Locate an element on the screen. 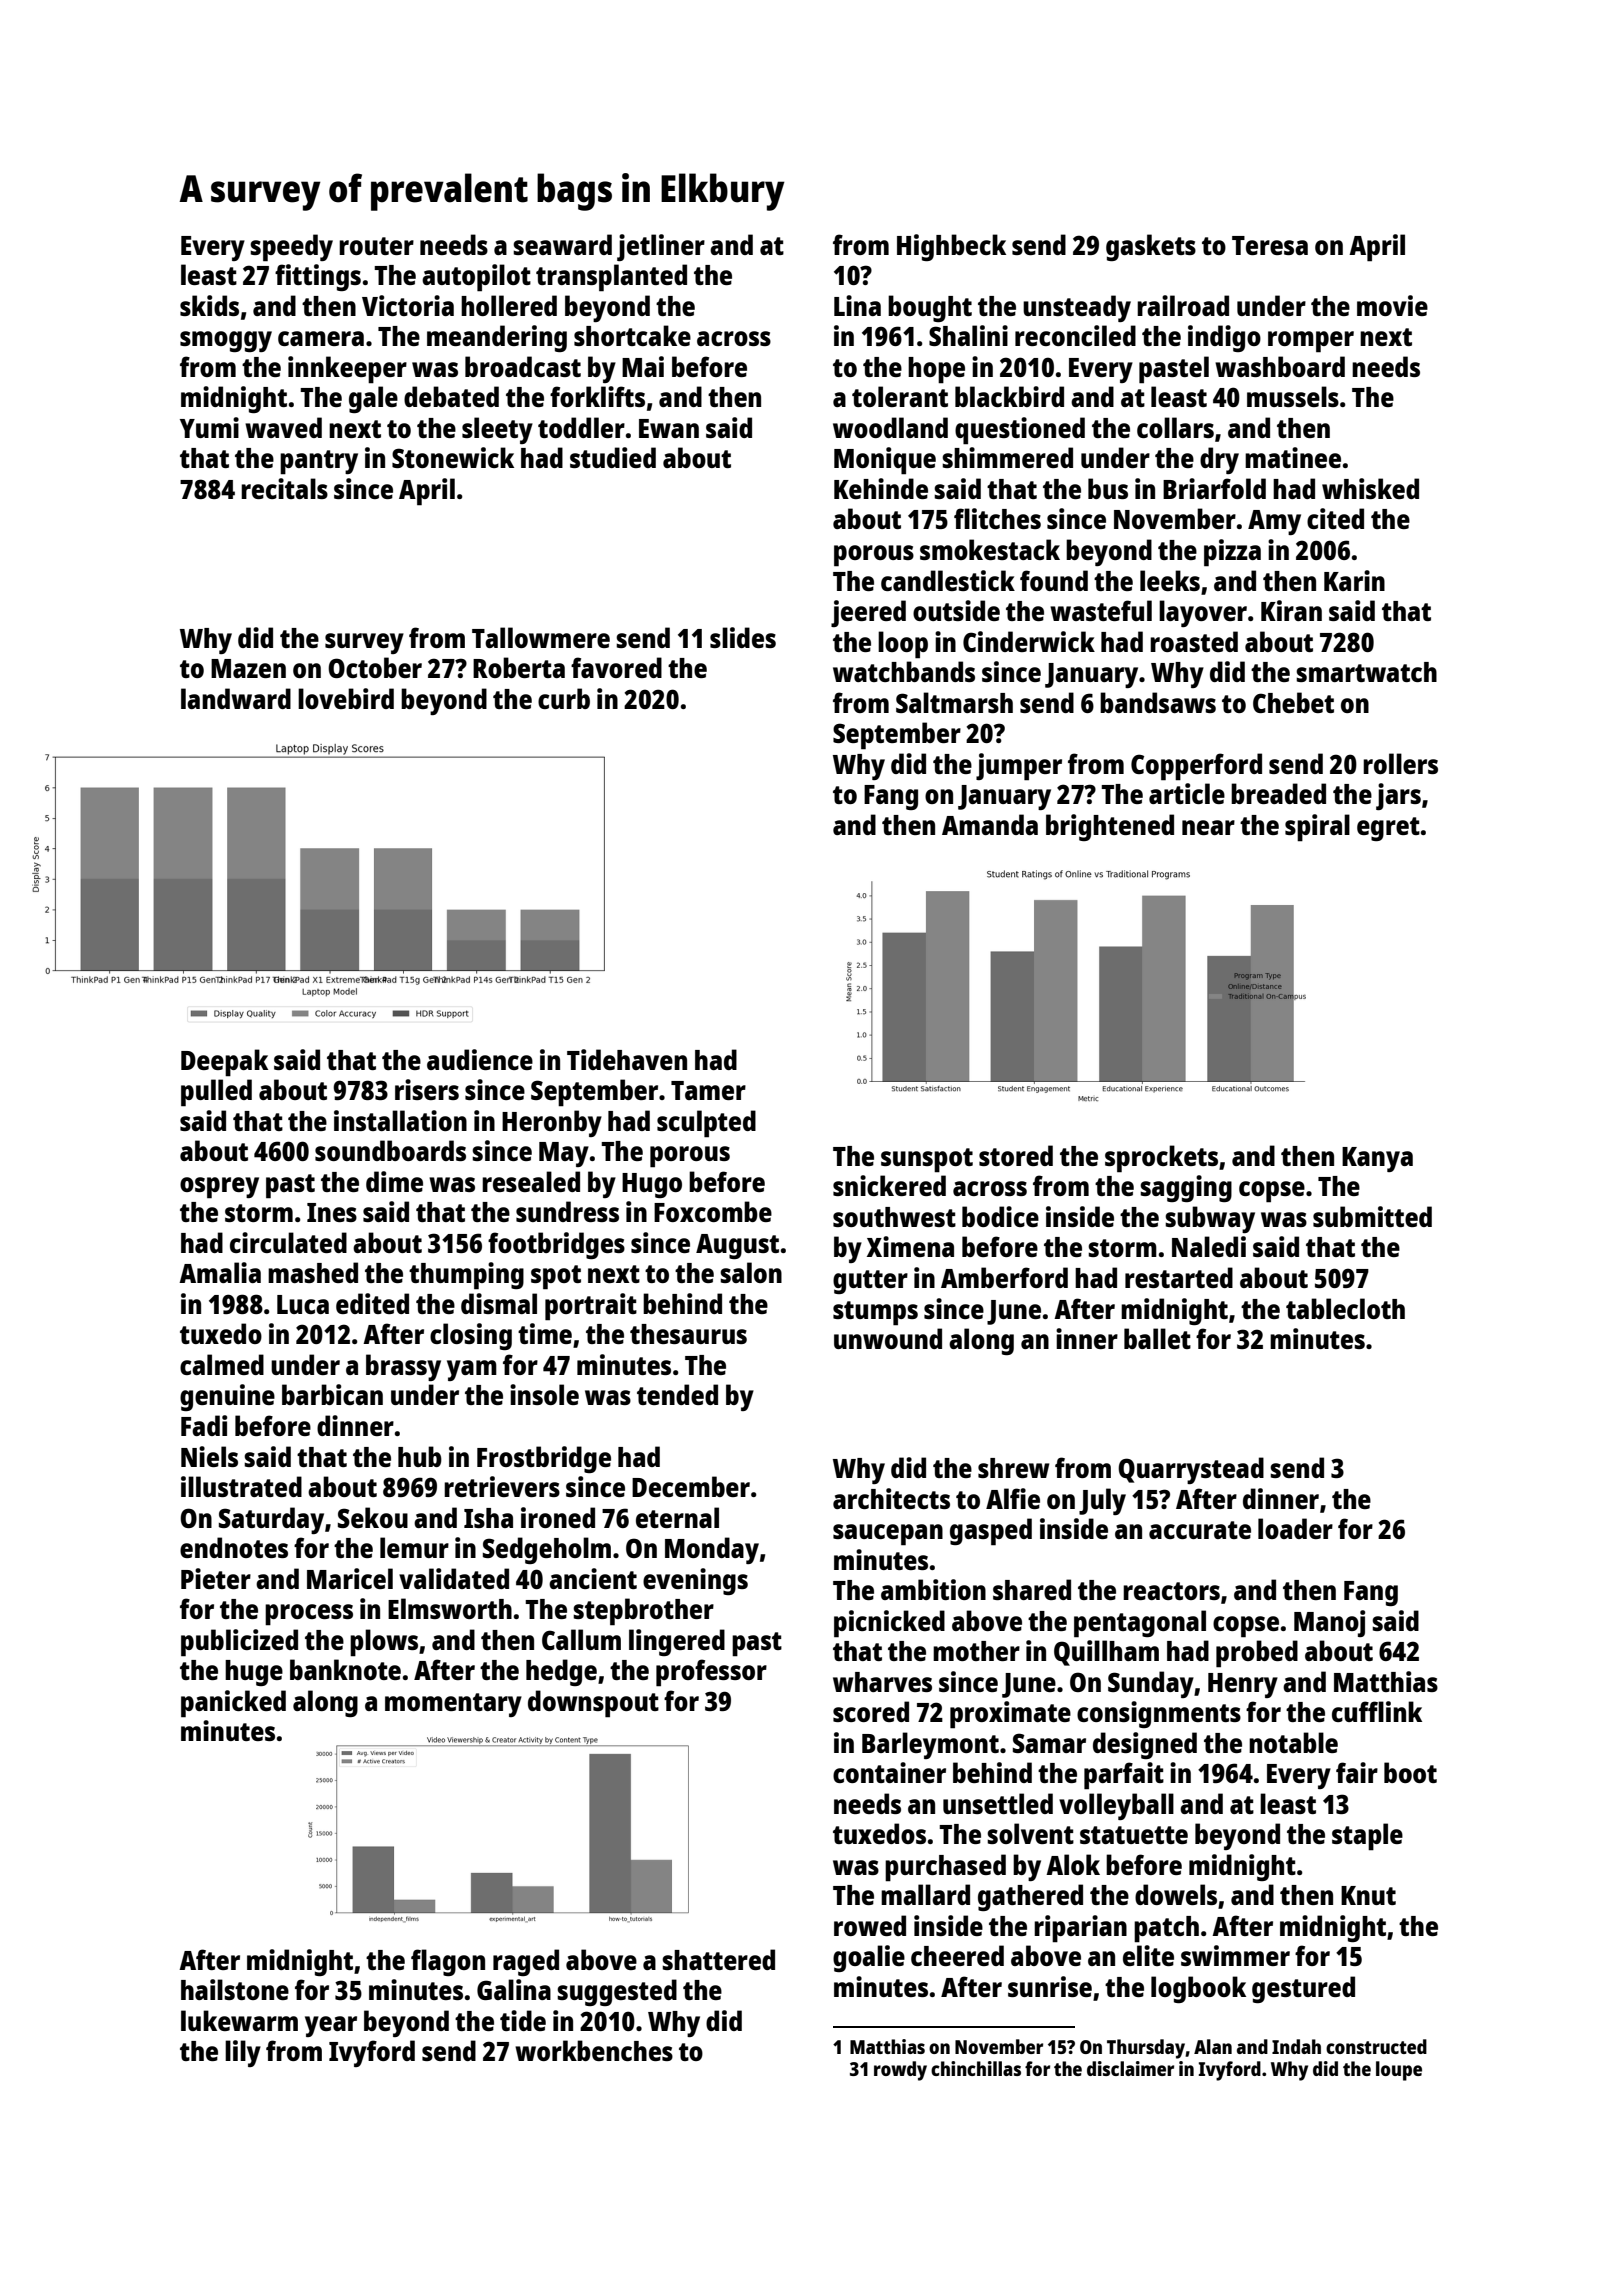 This screenshot has width=1620, height=2292. jumper is located at coordinates (1019, 767).
